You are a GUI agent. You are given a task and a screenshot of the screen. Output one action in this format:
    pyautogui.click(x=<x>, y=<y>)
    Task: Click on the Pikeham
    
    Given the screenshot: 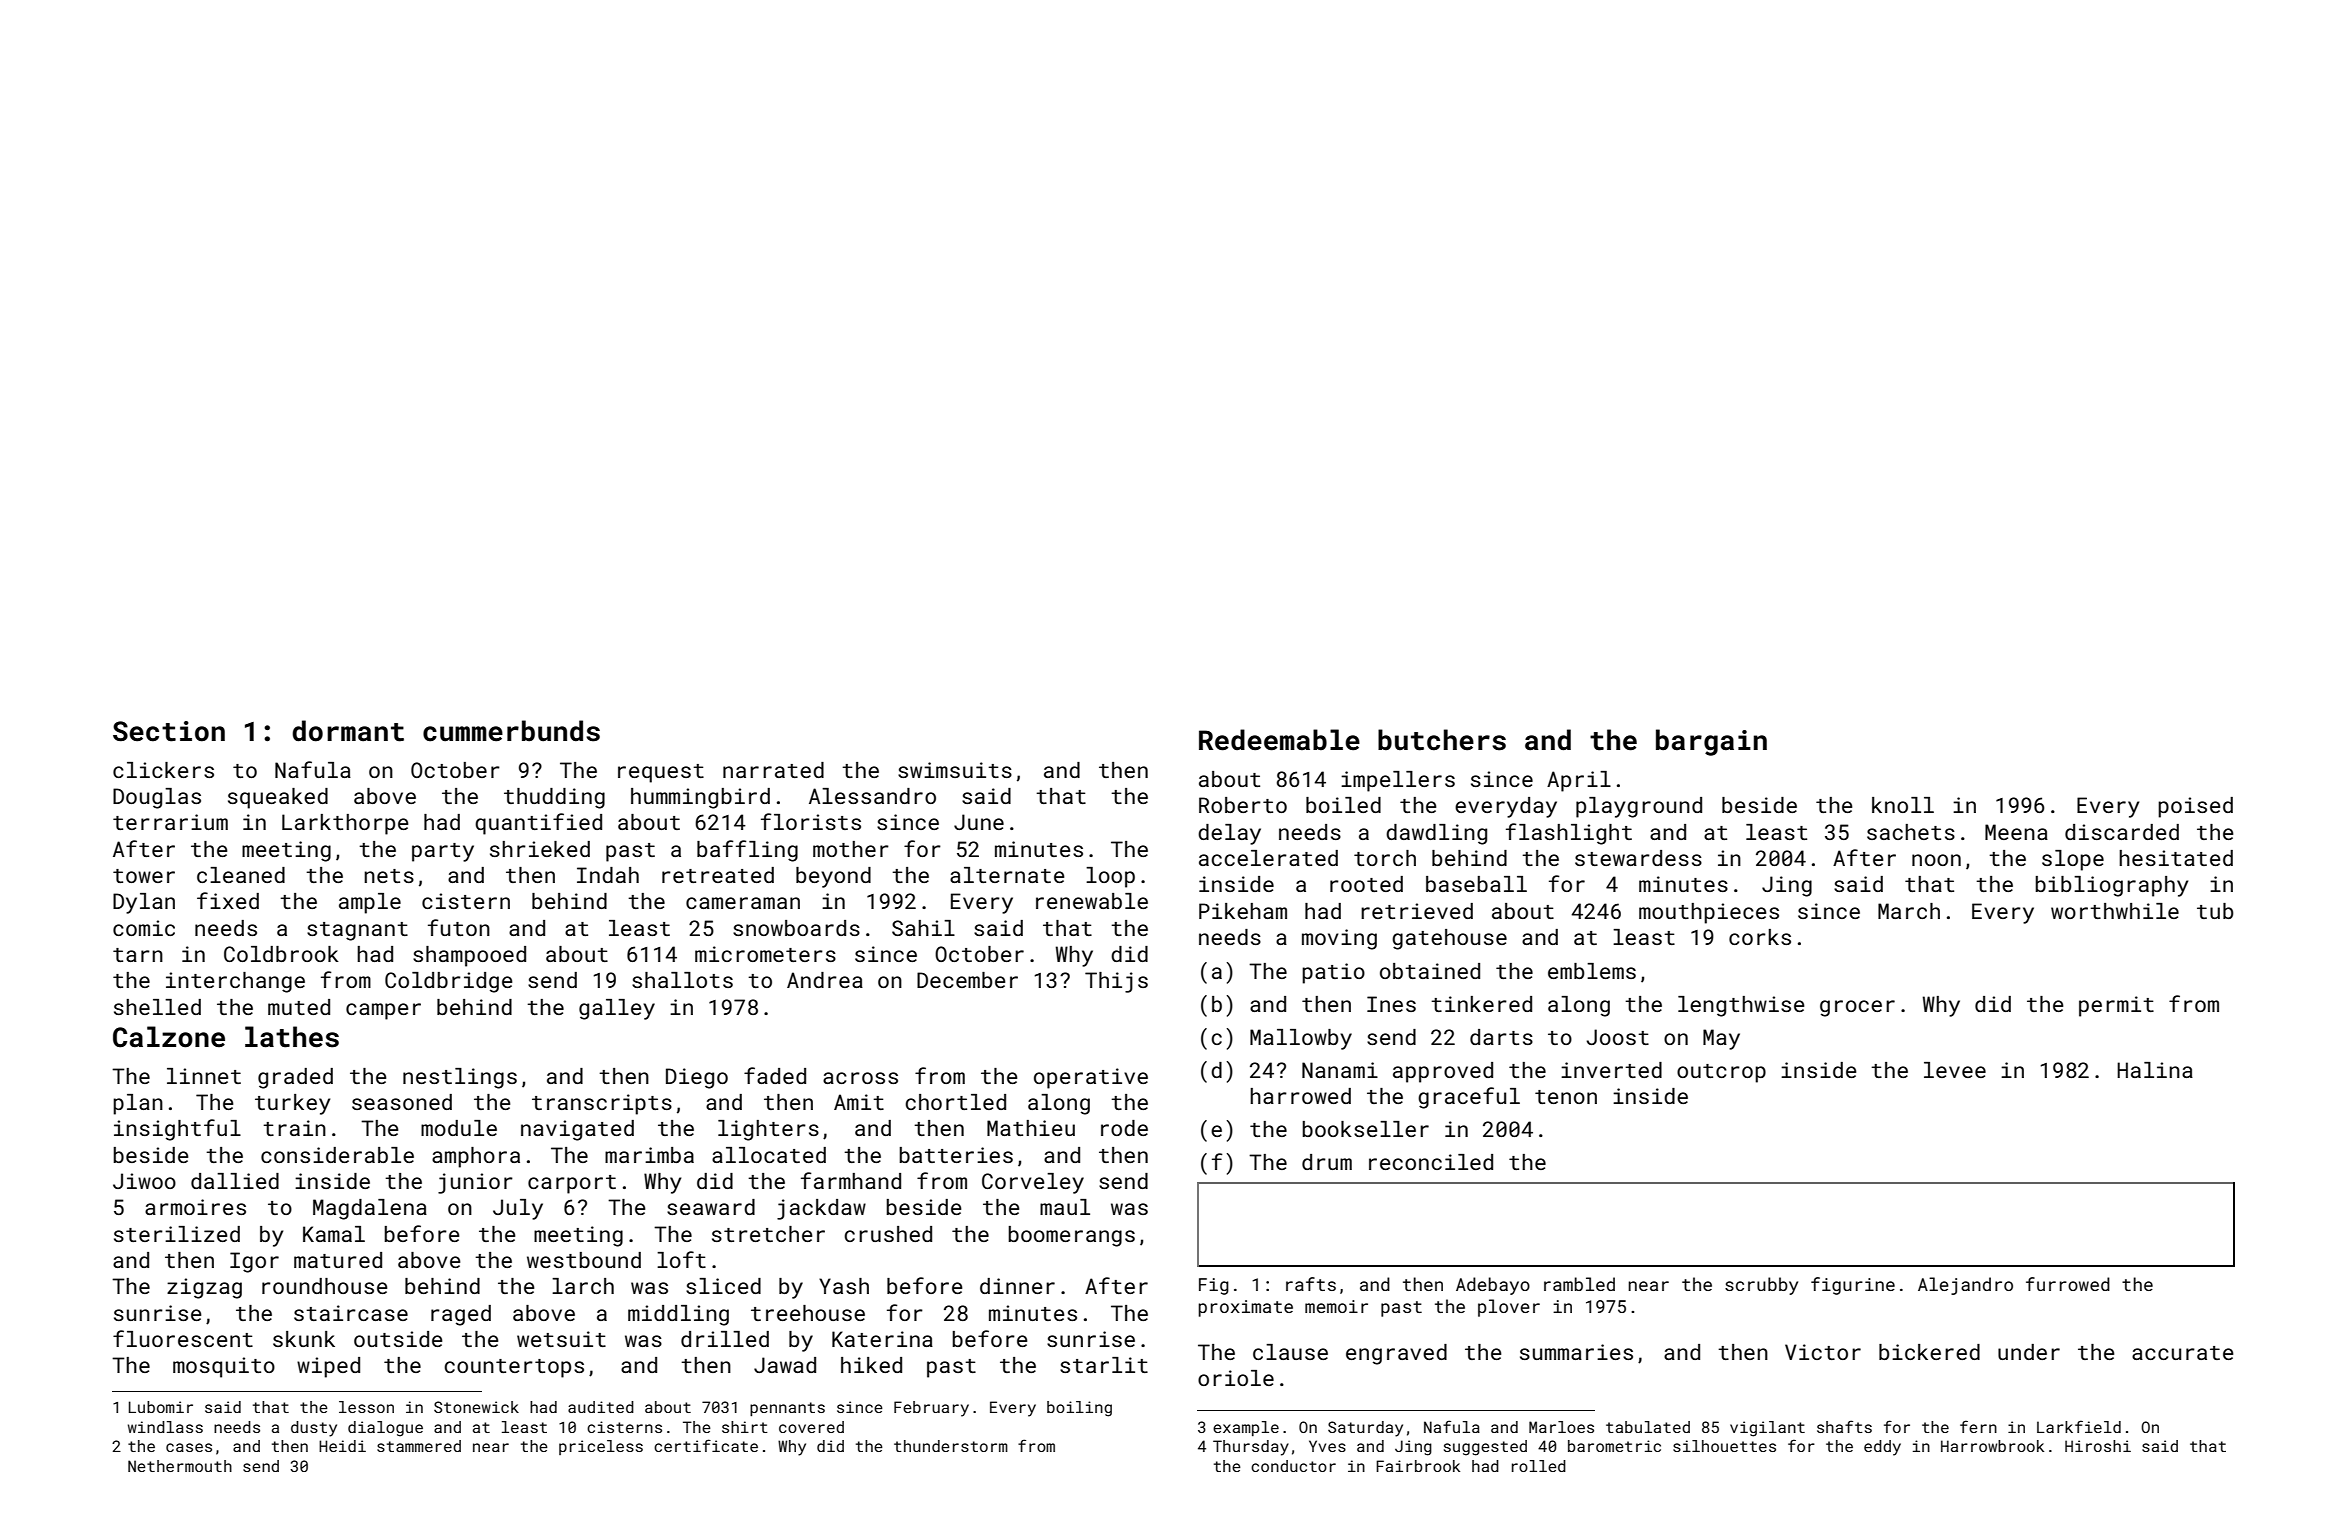 What is the action you would take?
    pyautogui.click(x=1243, y=911)
